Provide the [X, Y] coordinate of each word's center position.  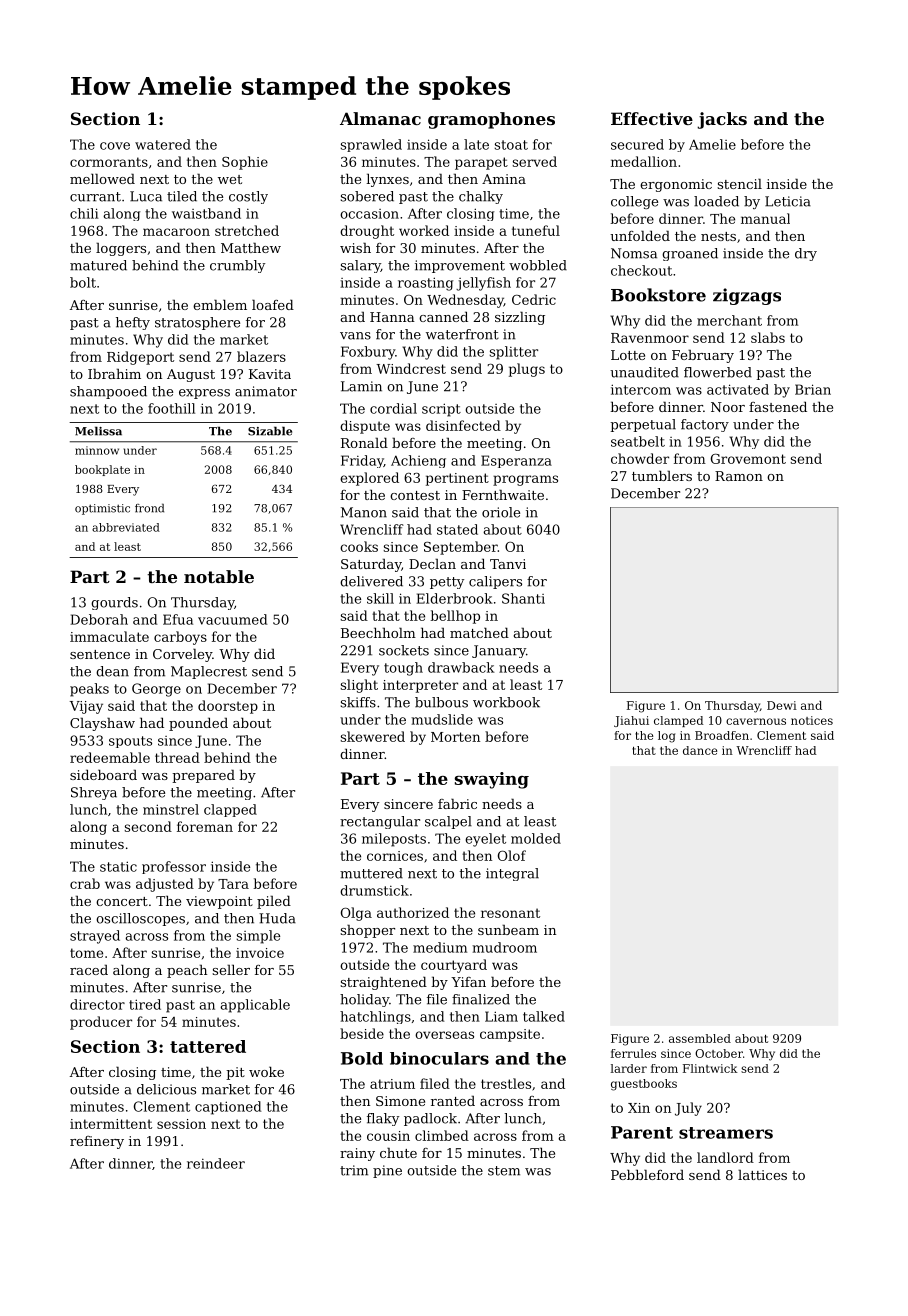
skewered [372, 736]
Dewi [782, 705]
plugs [527, 370]
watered [163, 144]
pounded [198, 724]
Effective [652, 118]
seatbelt [638, 441]
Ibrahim [114, 373]
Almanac [380, 118]
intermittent [111, 1124]
